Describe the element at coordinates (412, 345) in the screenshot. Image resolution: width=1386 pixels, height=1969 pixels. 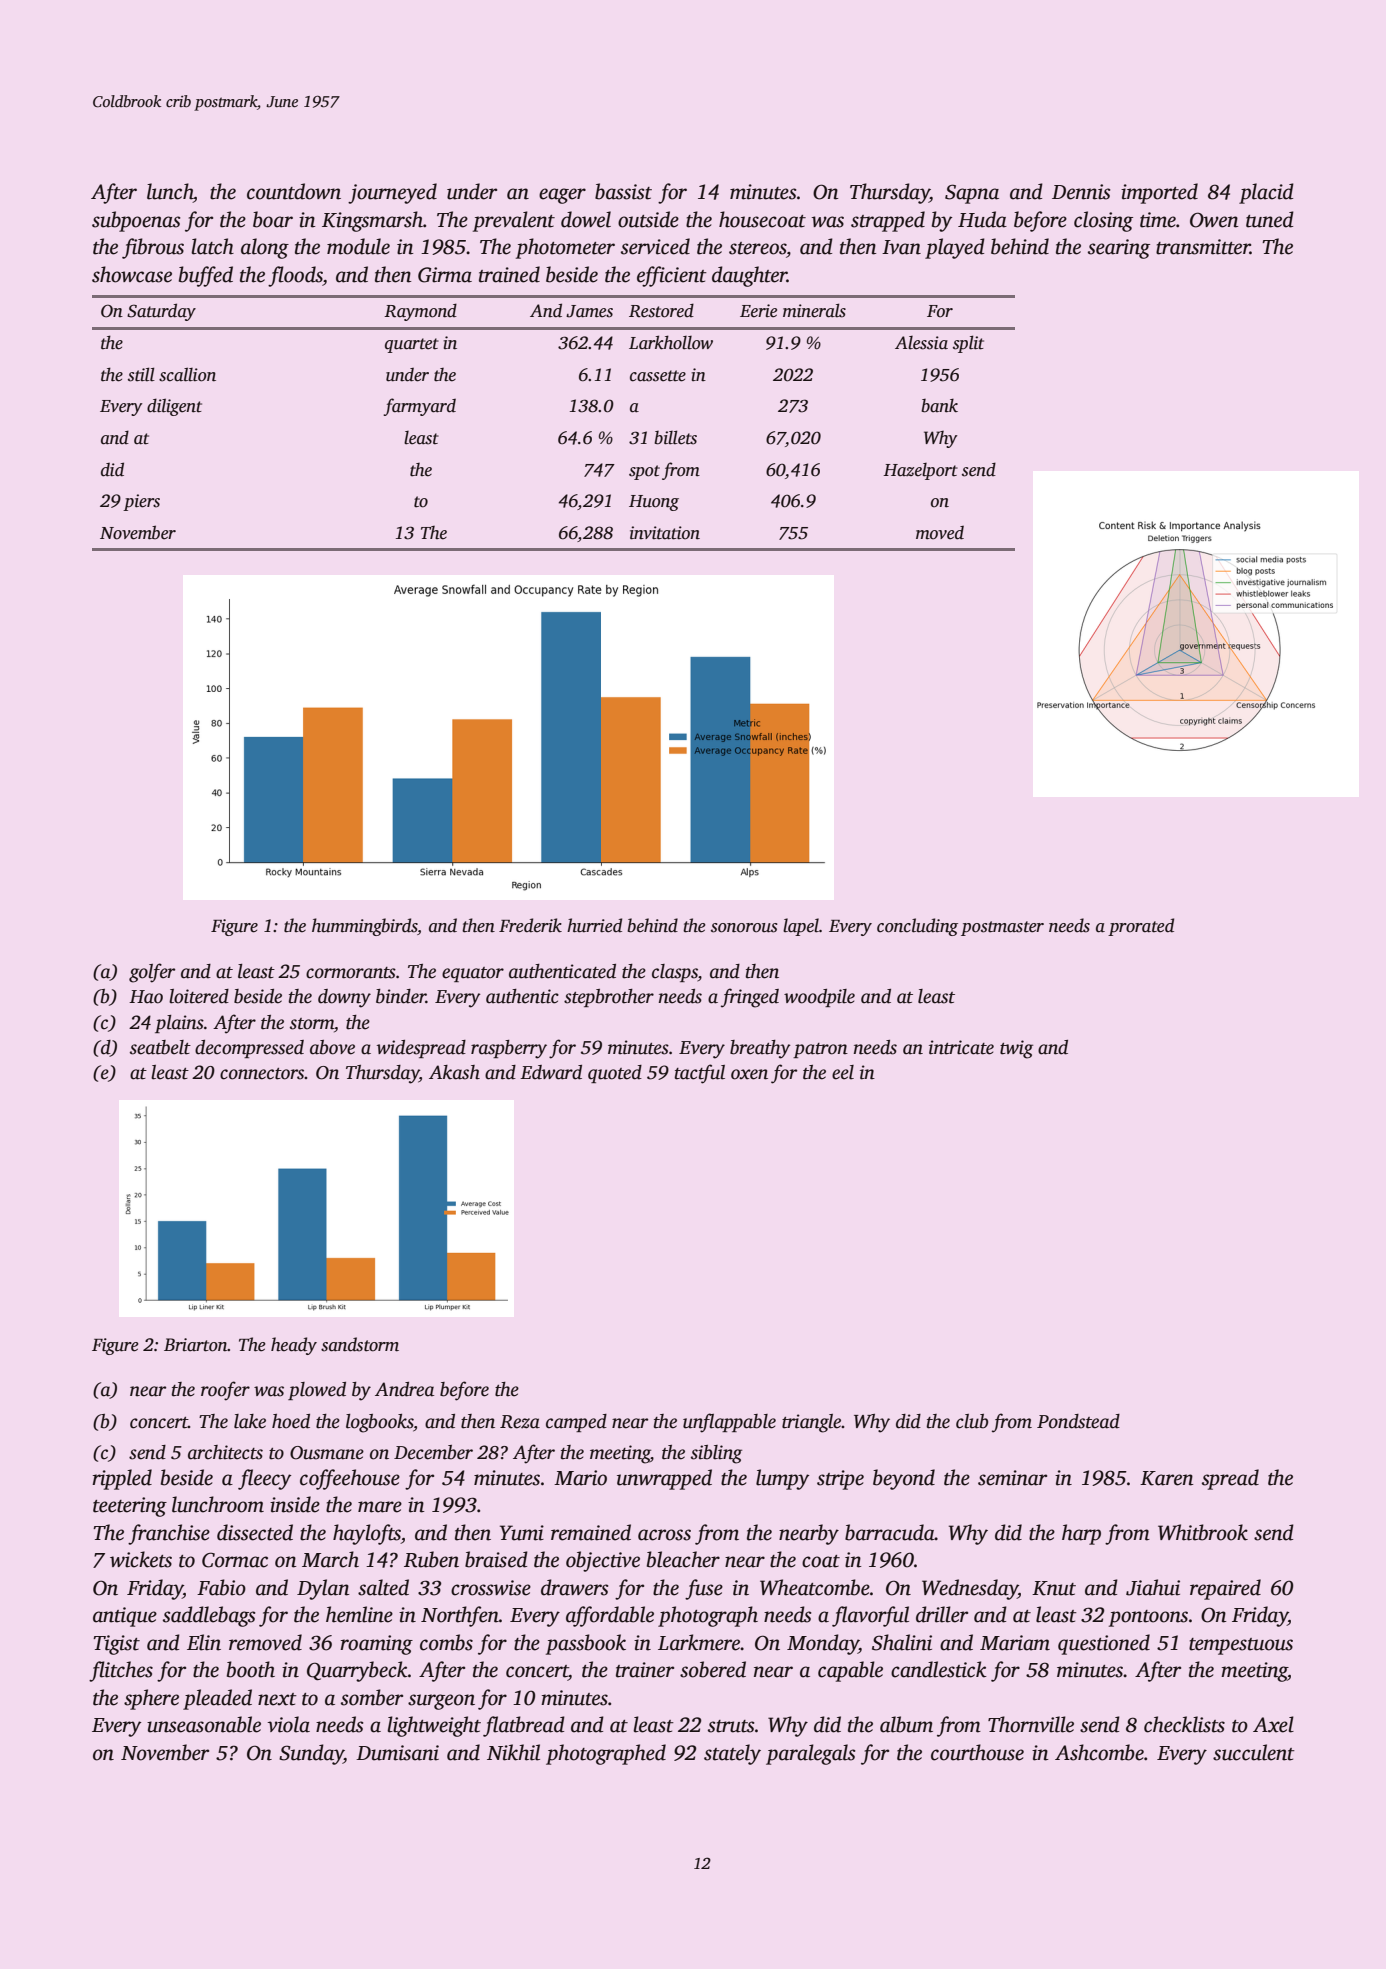
I see `quartet` at that location.
